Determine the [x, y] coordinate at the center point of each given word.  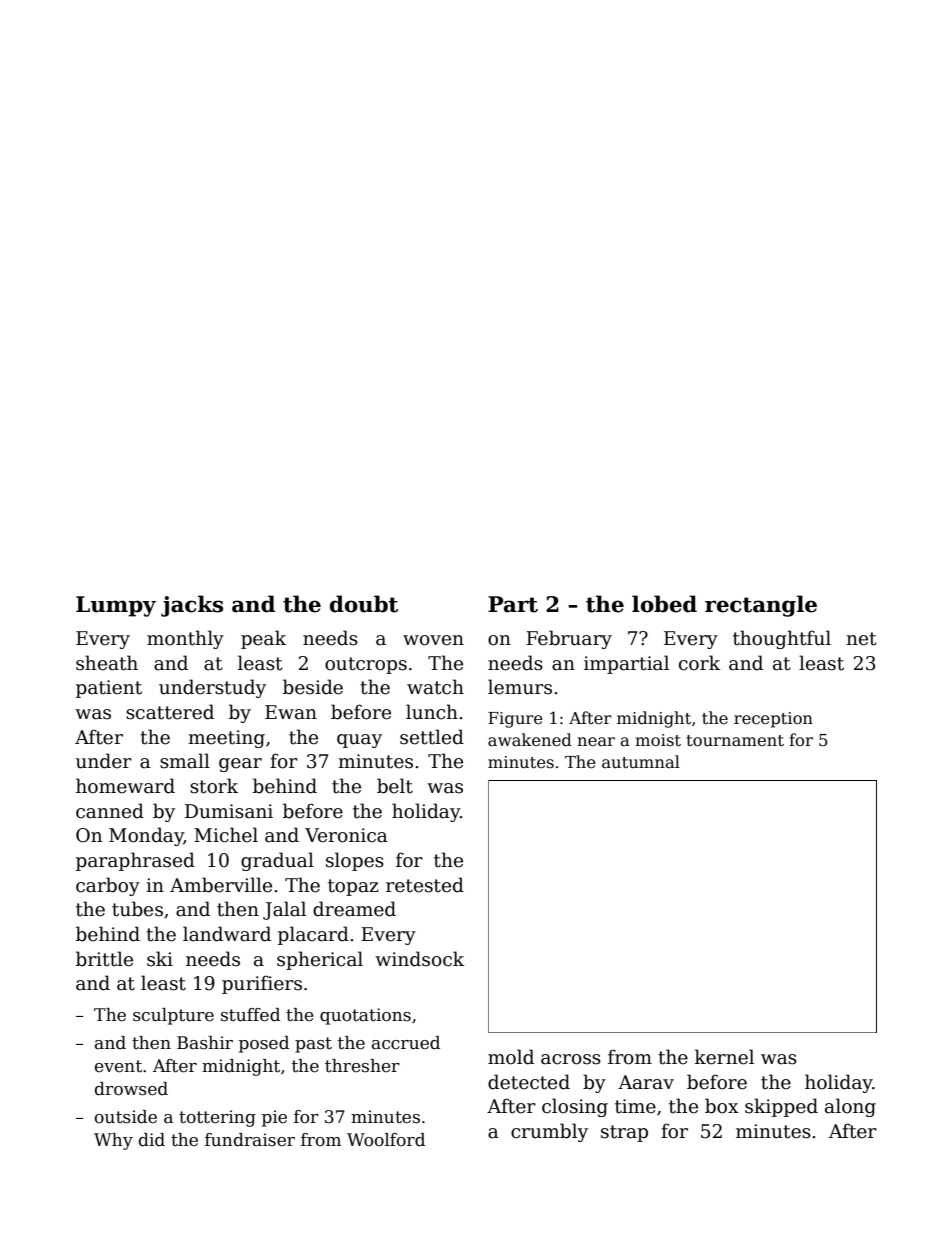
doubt [364, 604]
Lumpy [116, 606]
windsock [419, 959]
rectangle [761, 606]
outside [126, 1117]
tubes [137, 909]
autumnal [641, 761]
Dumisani [229, 811]
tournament [735, 741]
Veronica [346, 835]
